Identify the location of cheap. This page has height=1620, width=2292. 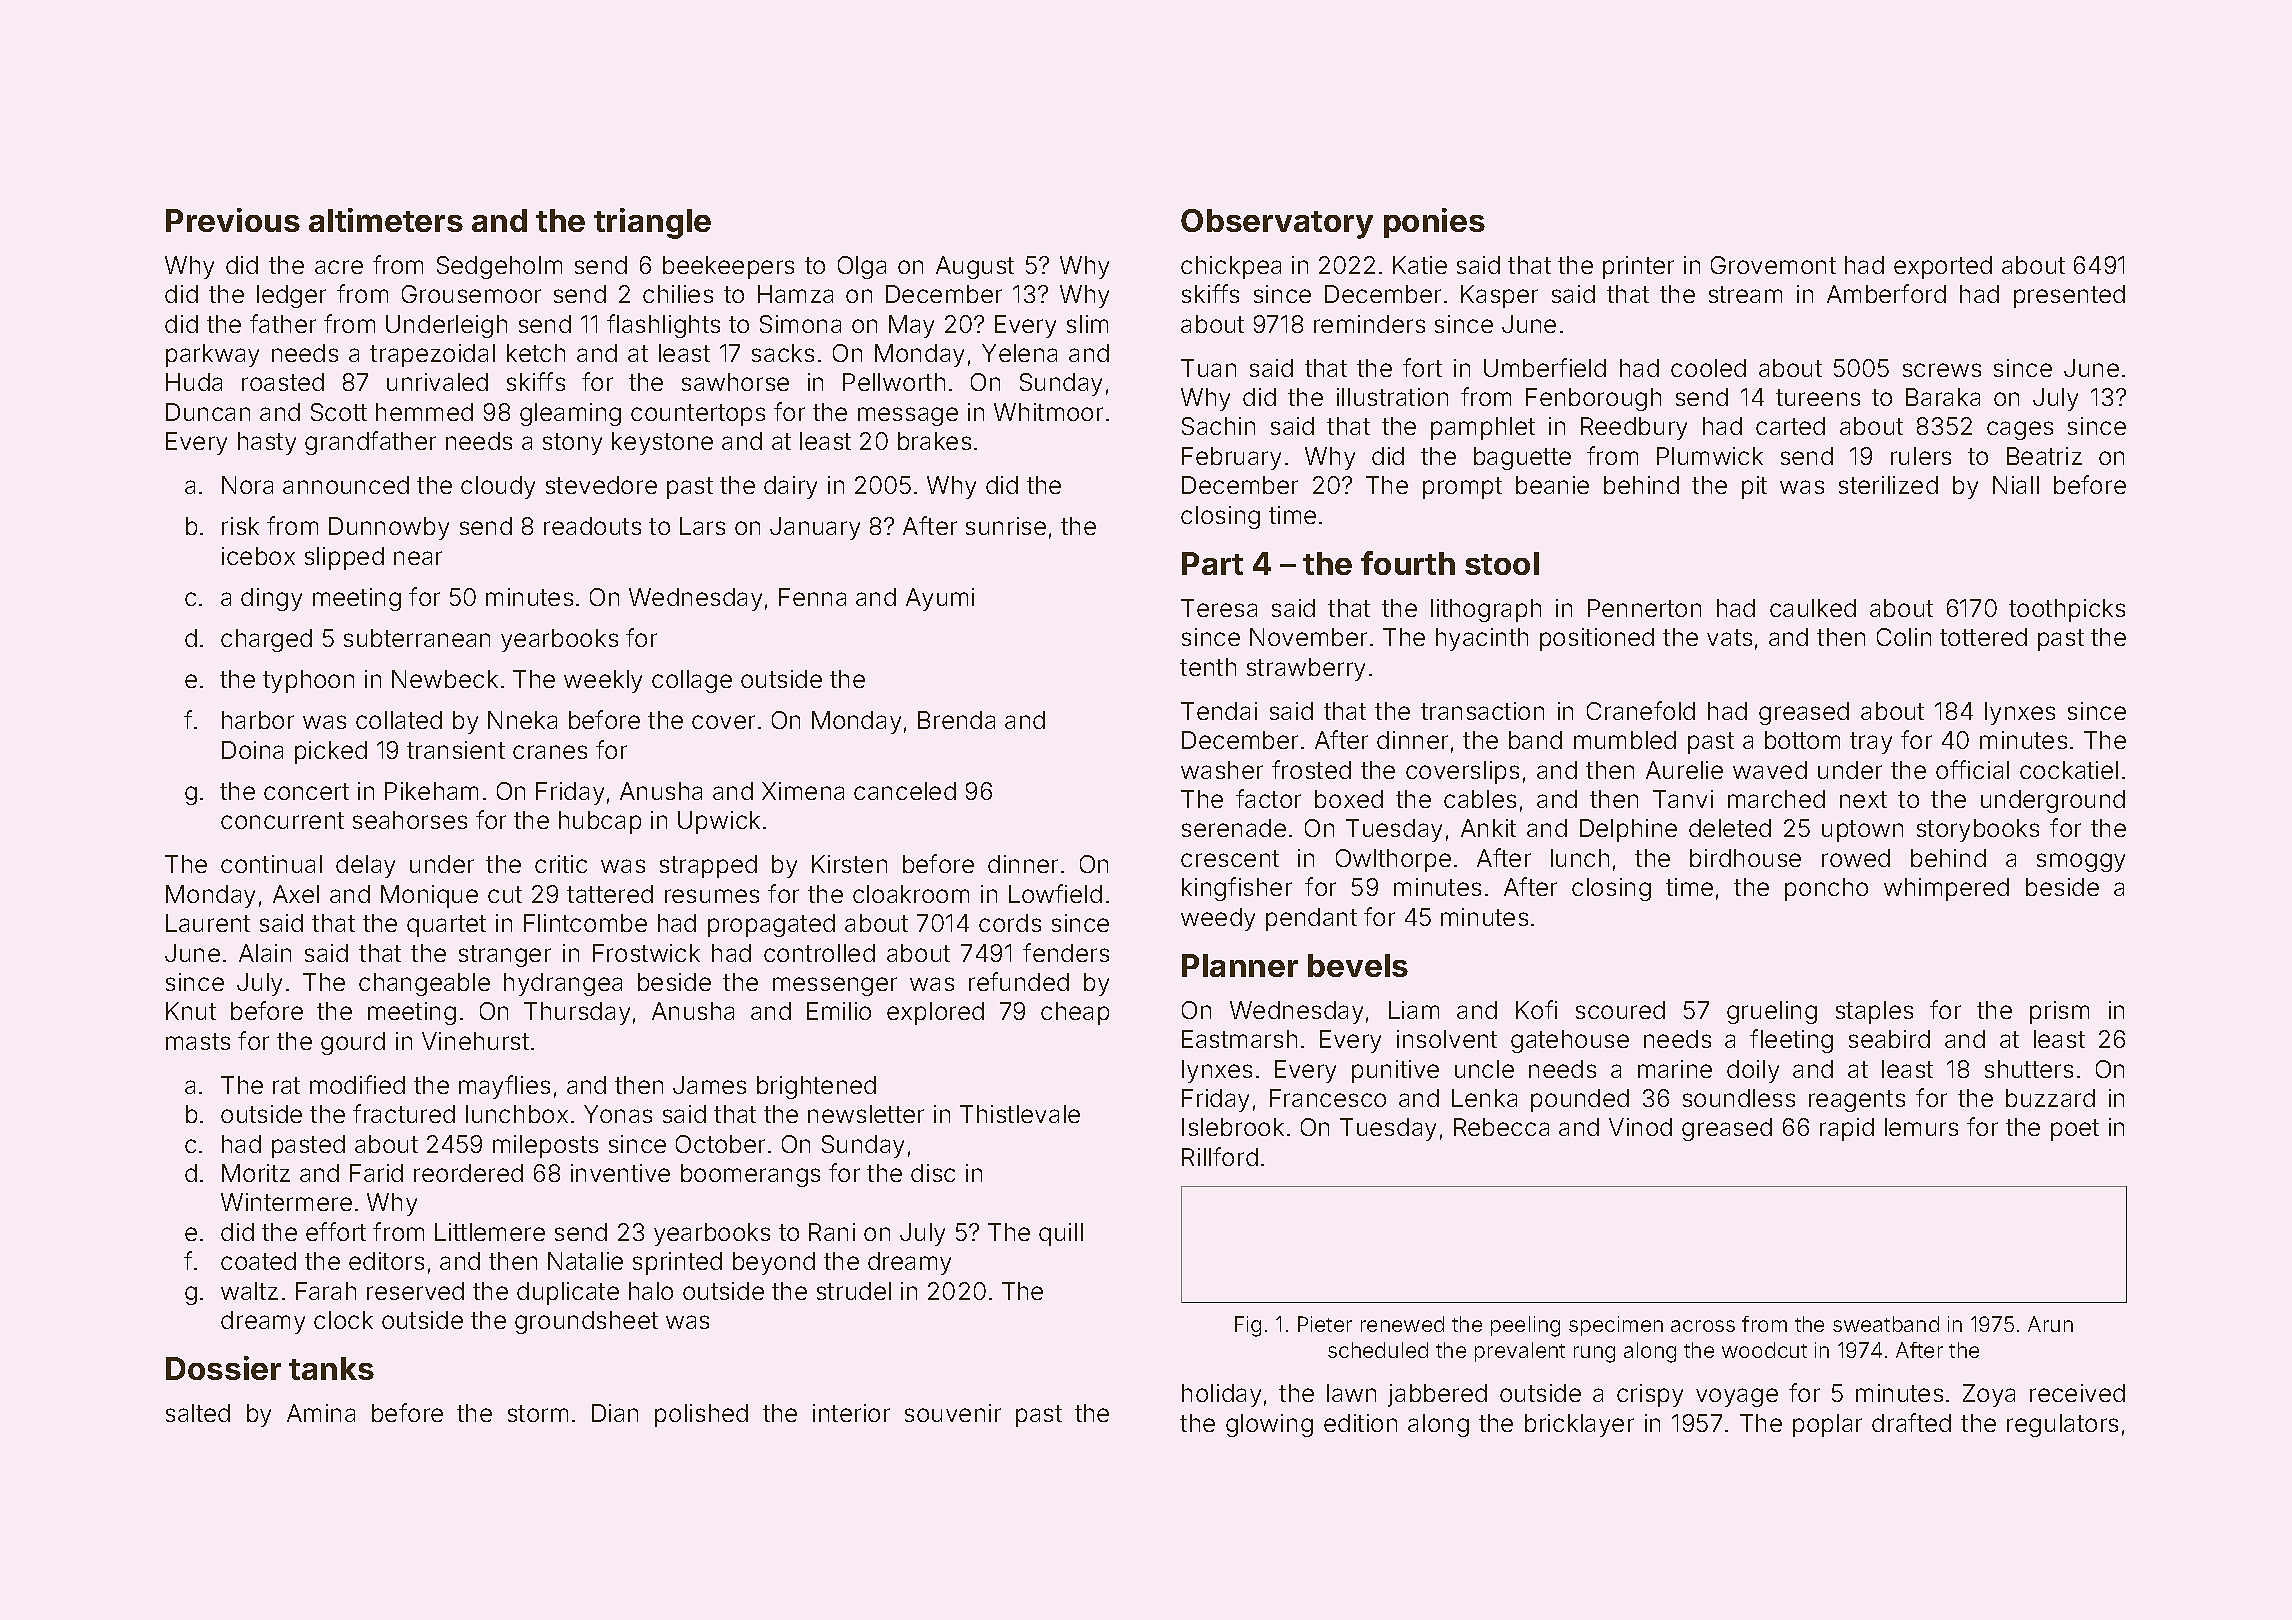
(1075, 1013).
